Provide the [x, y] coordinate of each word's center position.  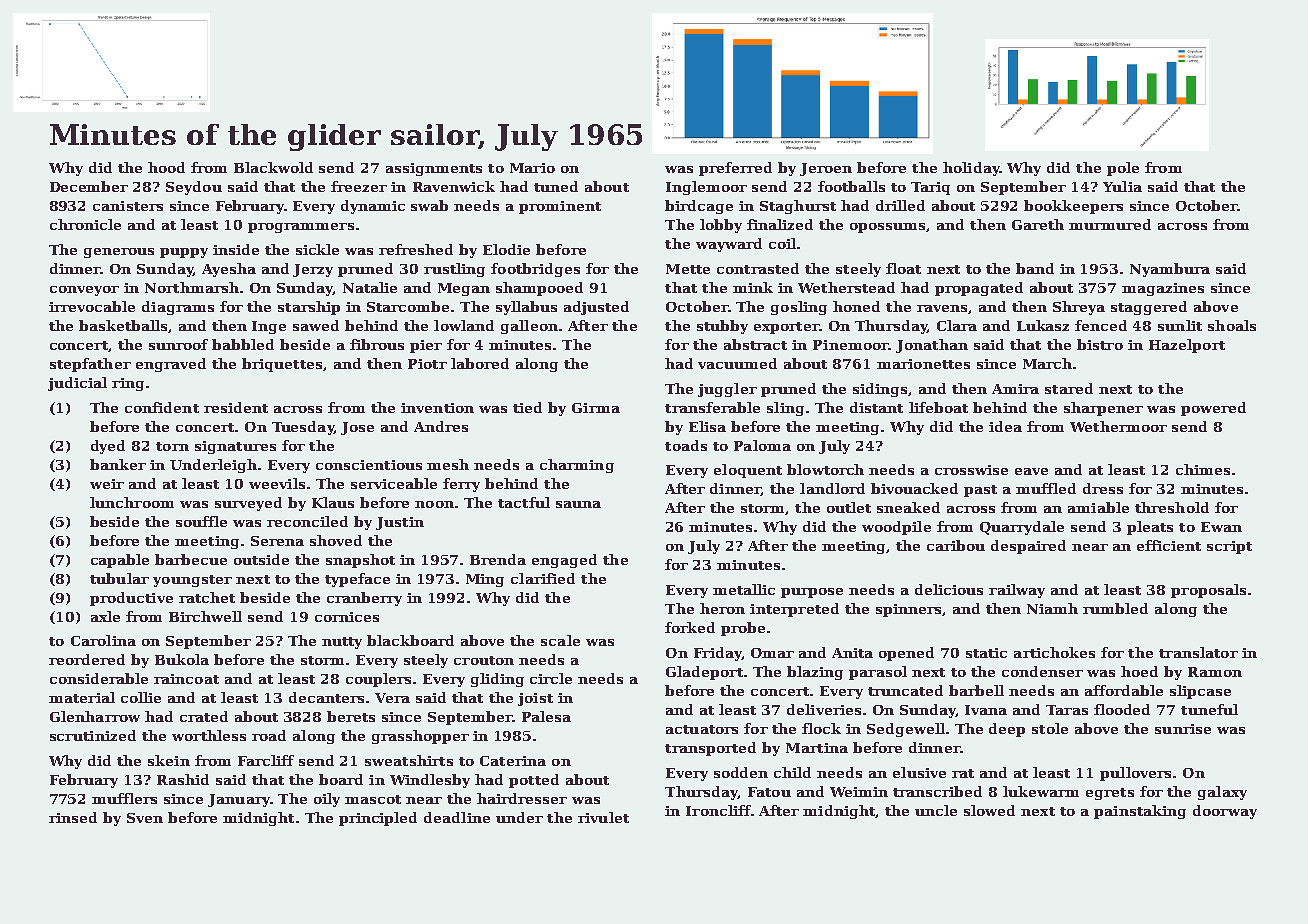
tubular [119, 578]
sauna [578, 504]
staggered [1149, 308]
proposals [1208, 591]
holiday [971, 169]
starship [309, 308]
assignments [434, 169]
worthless [209, 735]
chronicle [85, 224]
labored [480, 363]
